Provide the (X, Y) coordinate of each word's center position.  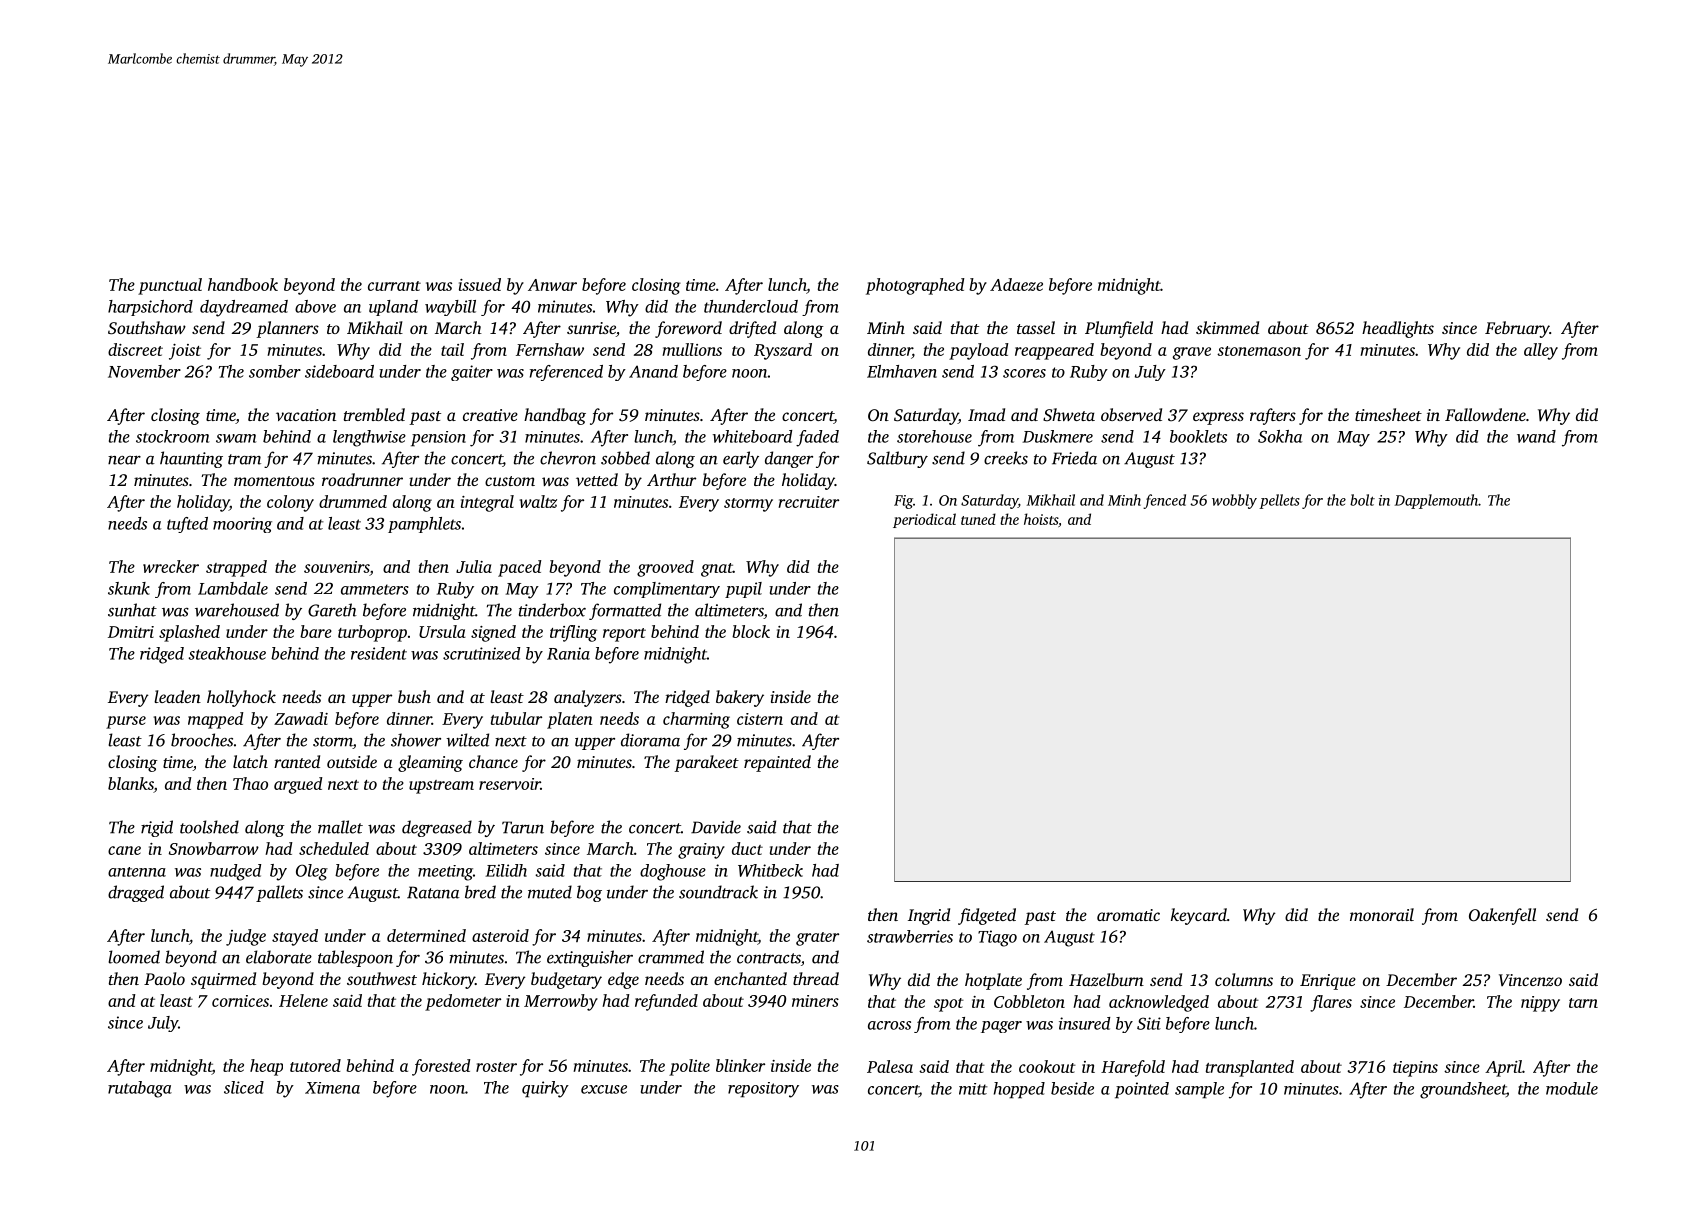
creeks (1006, 458)
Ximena (332, 1088)
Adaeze (1016, 284)
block (751, 631)
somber (275, 371)
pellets (1279, 501)
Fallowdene (1485, 414)
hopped (1019, 1090)
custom (510, 481)
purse (126, 722)
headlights (1398, 329)
